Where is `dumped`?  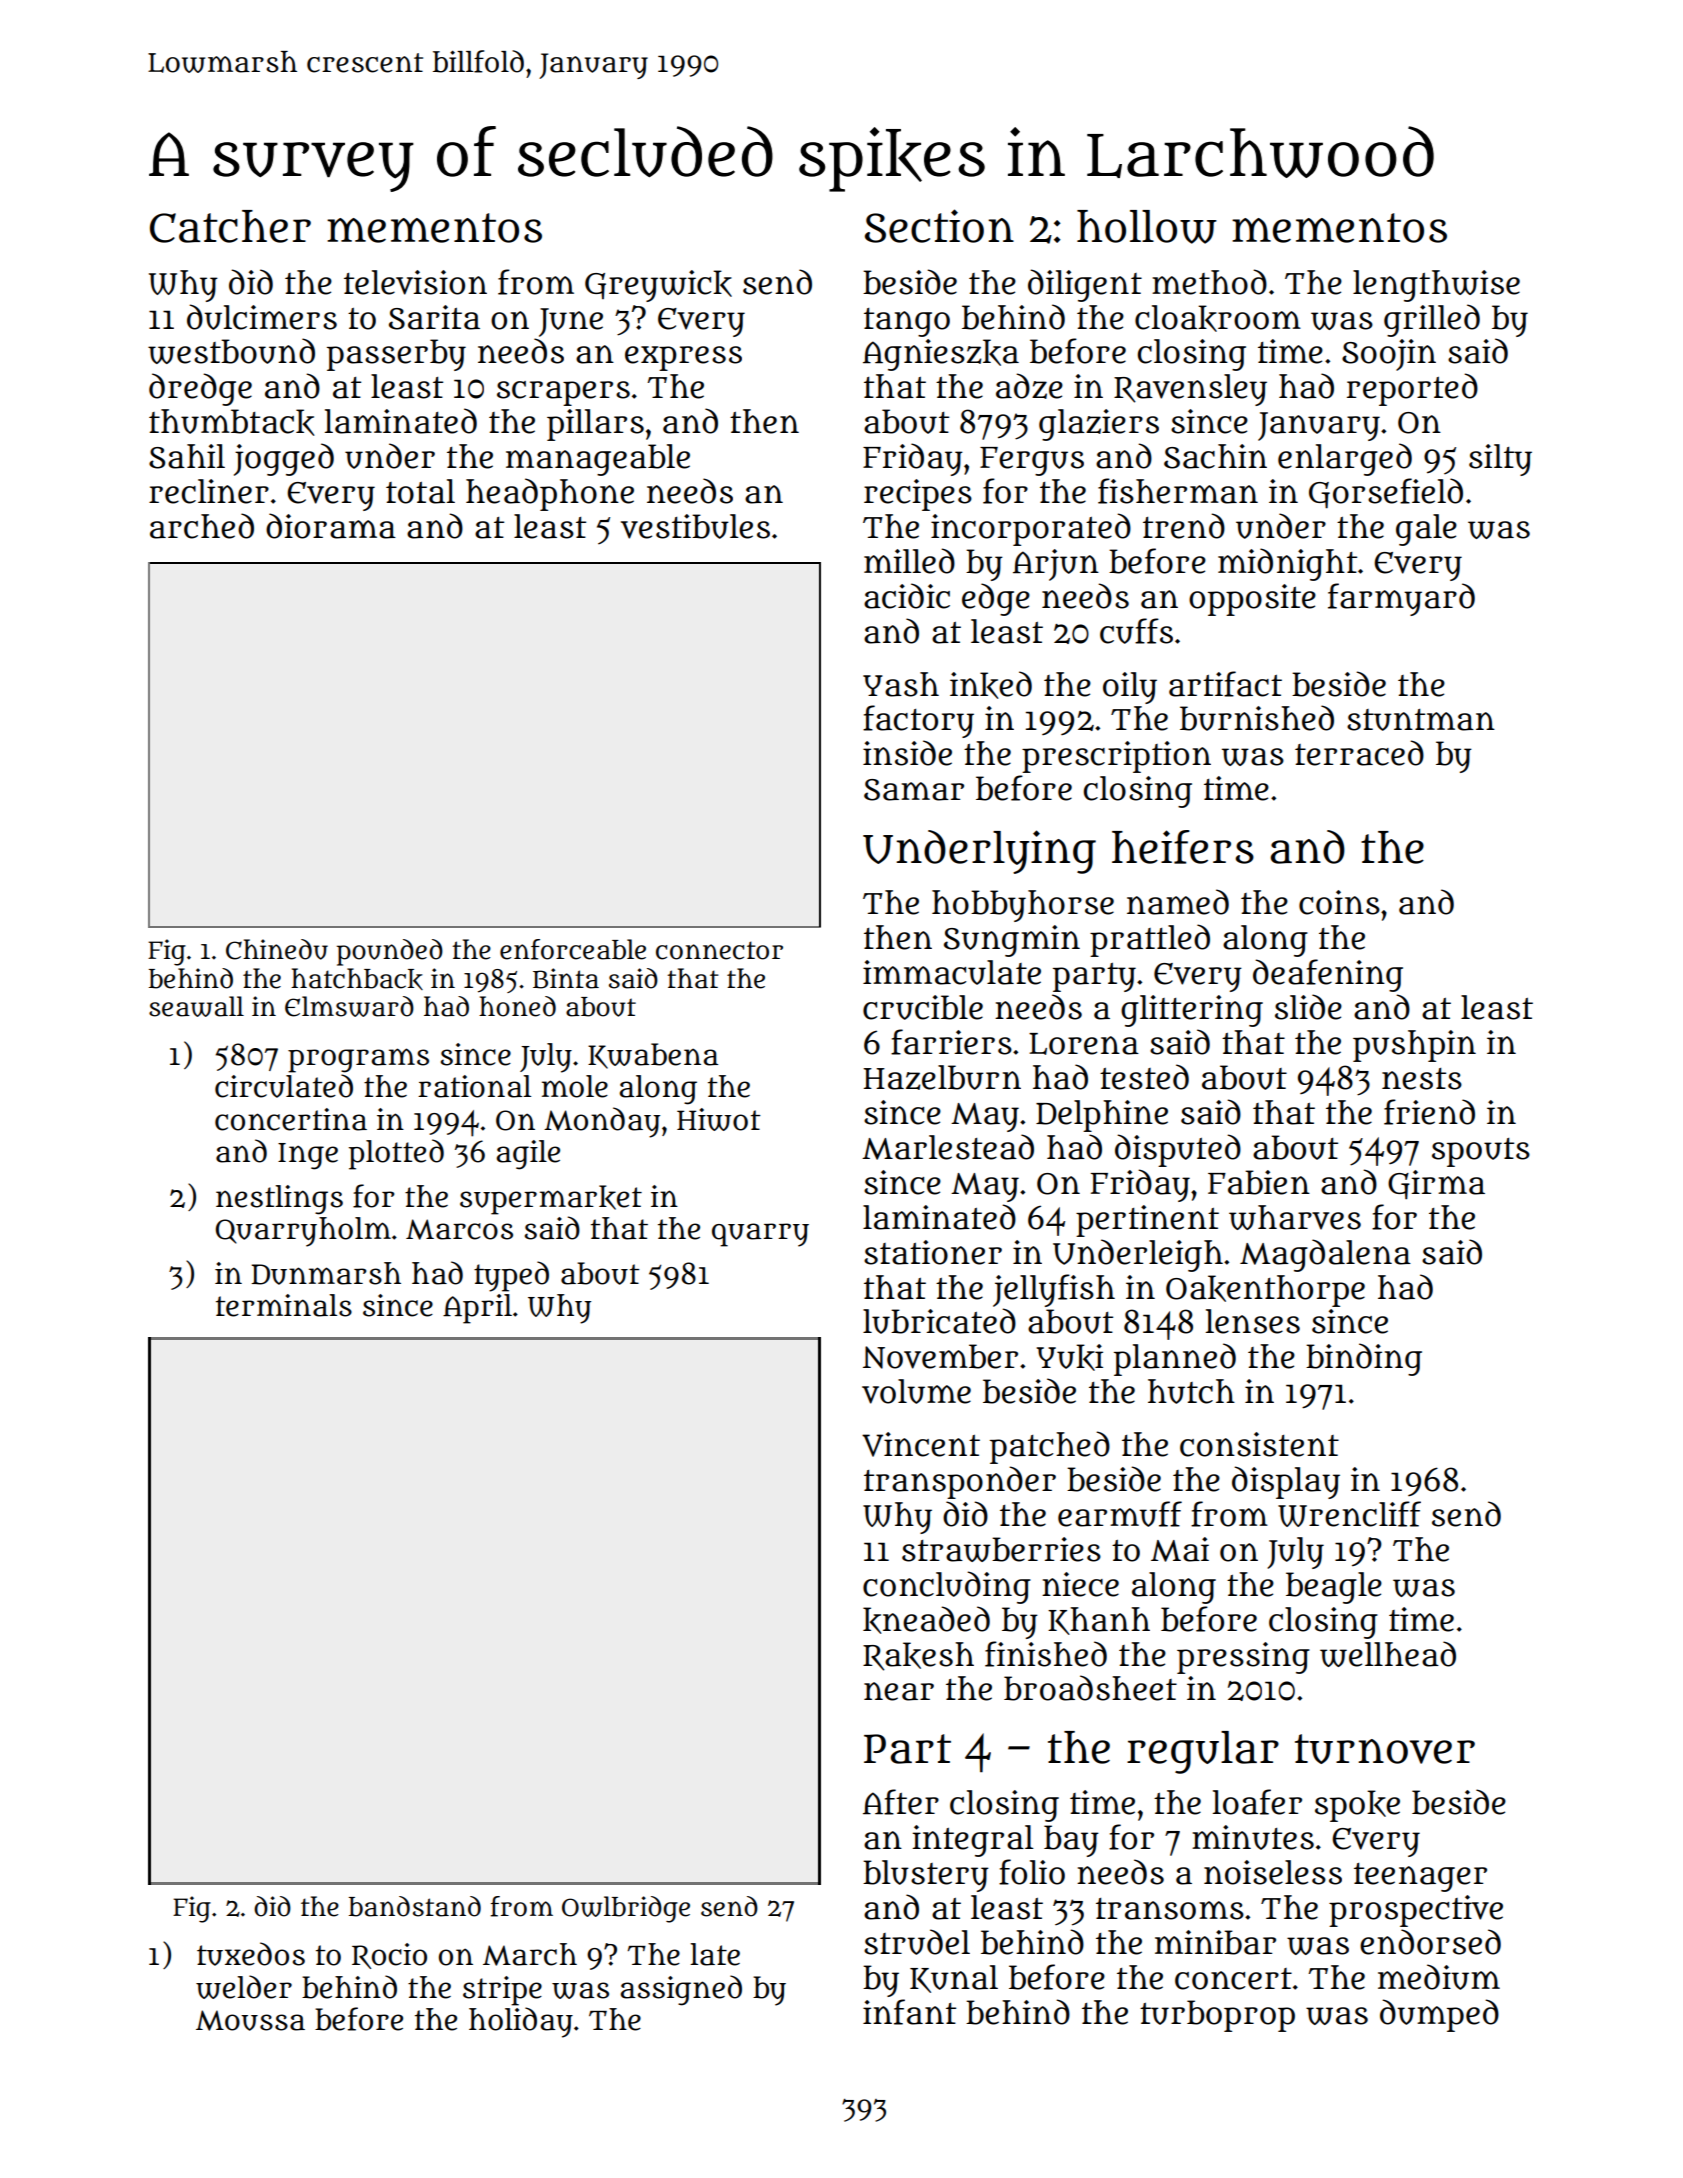
dumped is located at coordinates (1439, 2015).
